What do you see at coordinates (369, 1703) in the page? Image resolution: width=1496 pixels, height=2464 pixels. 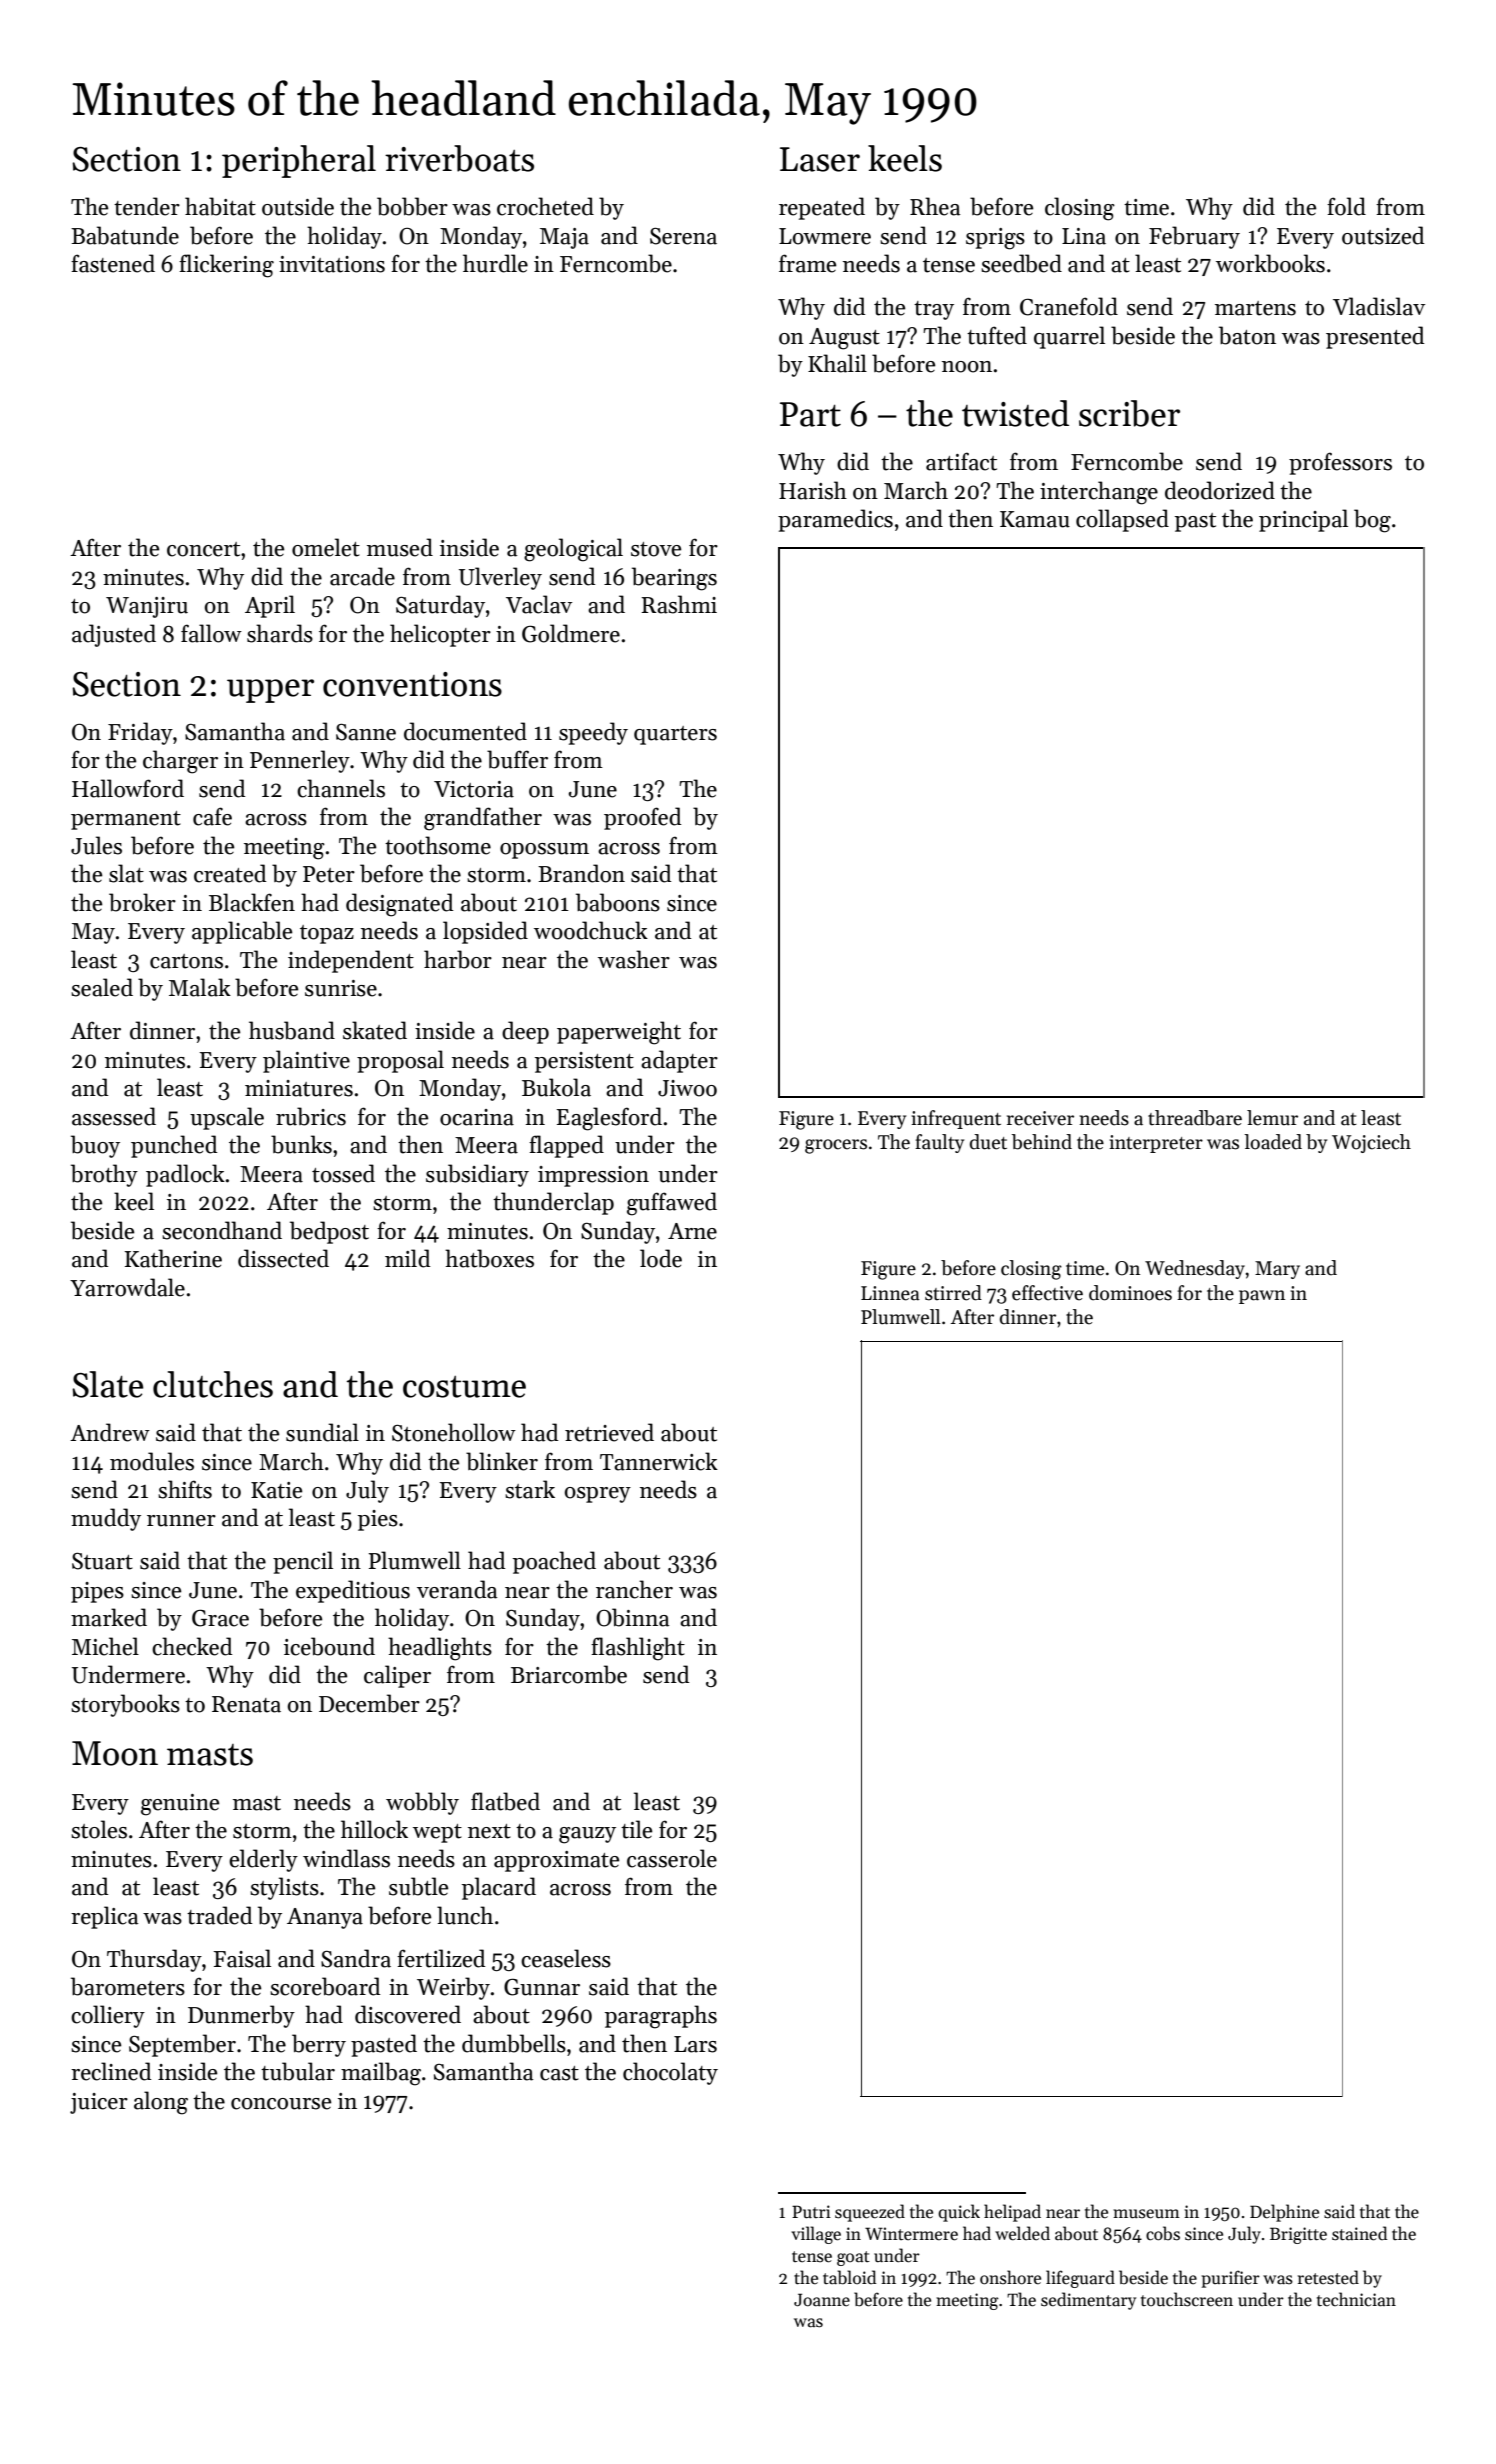 I see `December` at bounding box center [369, 1703].
